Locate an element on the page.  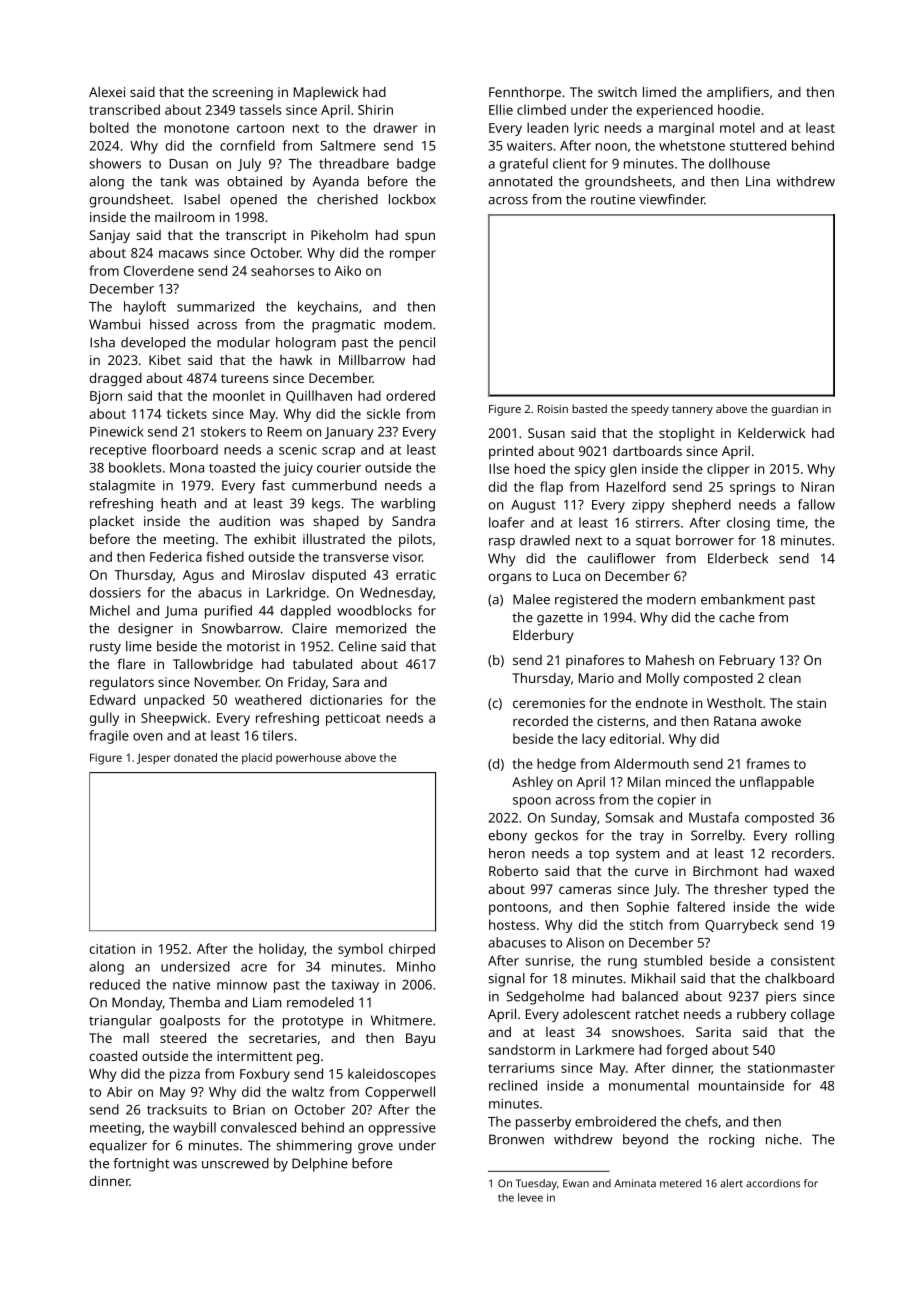
native is located at coordinates (191, 984).
